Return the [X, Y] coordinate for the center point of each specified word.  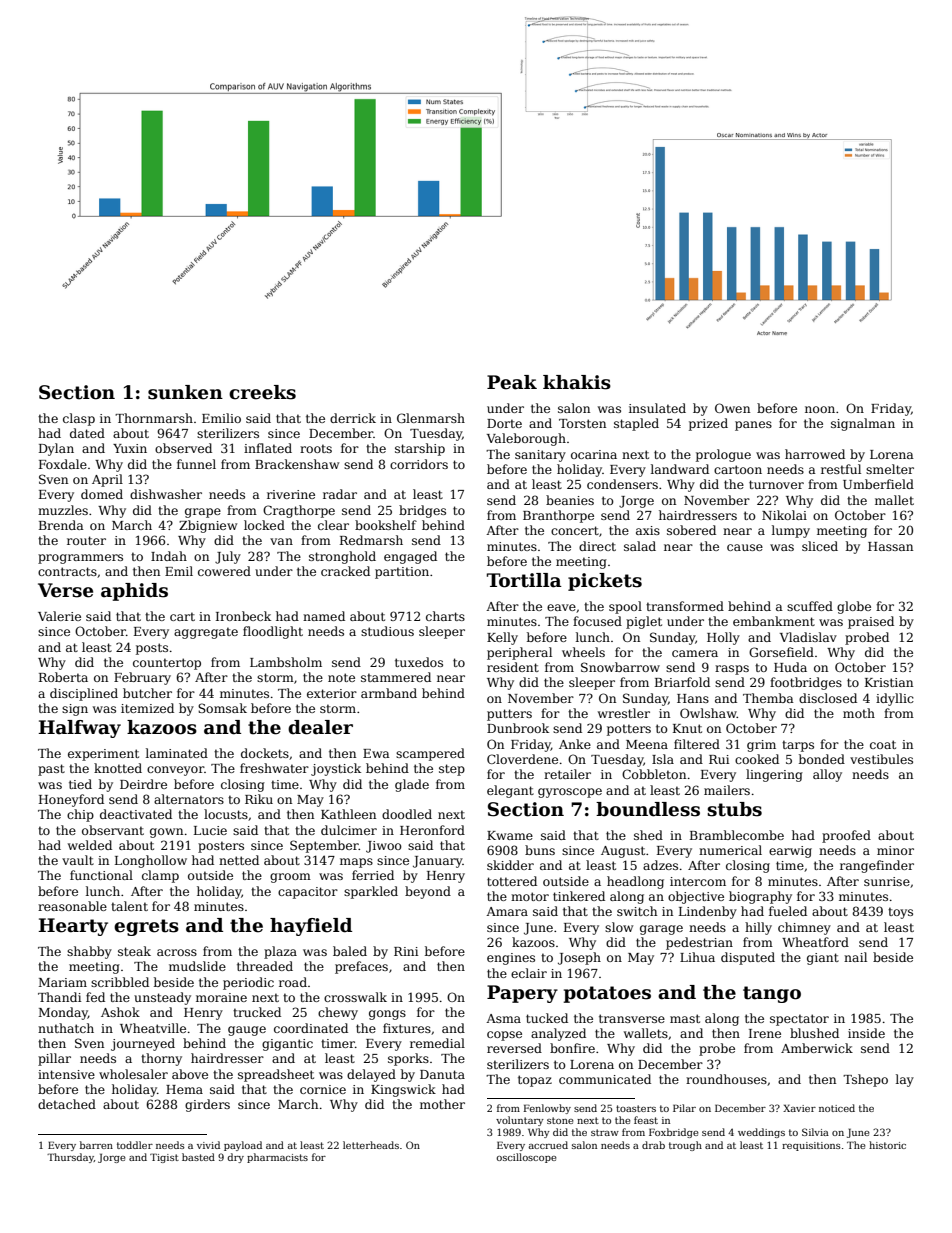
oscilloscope [526, 1158]
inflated [268, 448]
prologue [723, 455]
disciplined [84, 694]
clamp [160, 876]
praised [871, 622]
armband [389, 693]
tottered [512, 881]
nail [855, 957]
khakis [577, 382]
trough [685, 1146]
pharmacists [277, 1158]
